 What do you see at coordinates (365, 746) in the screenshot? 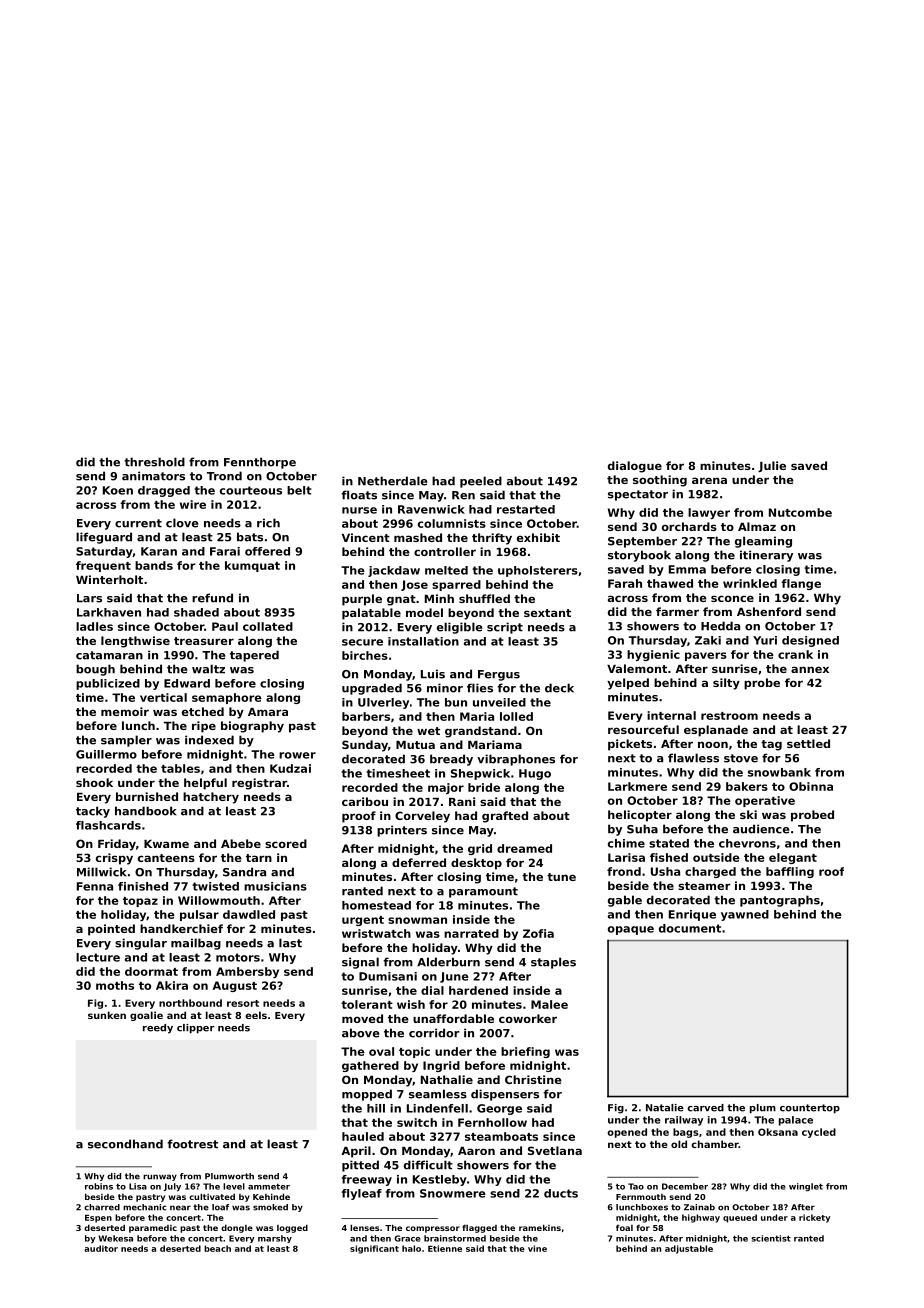
I see `Sunday` at bounding box center [365, 746].
